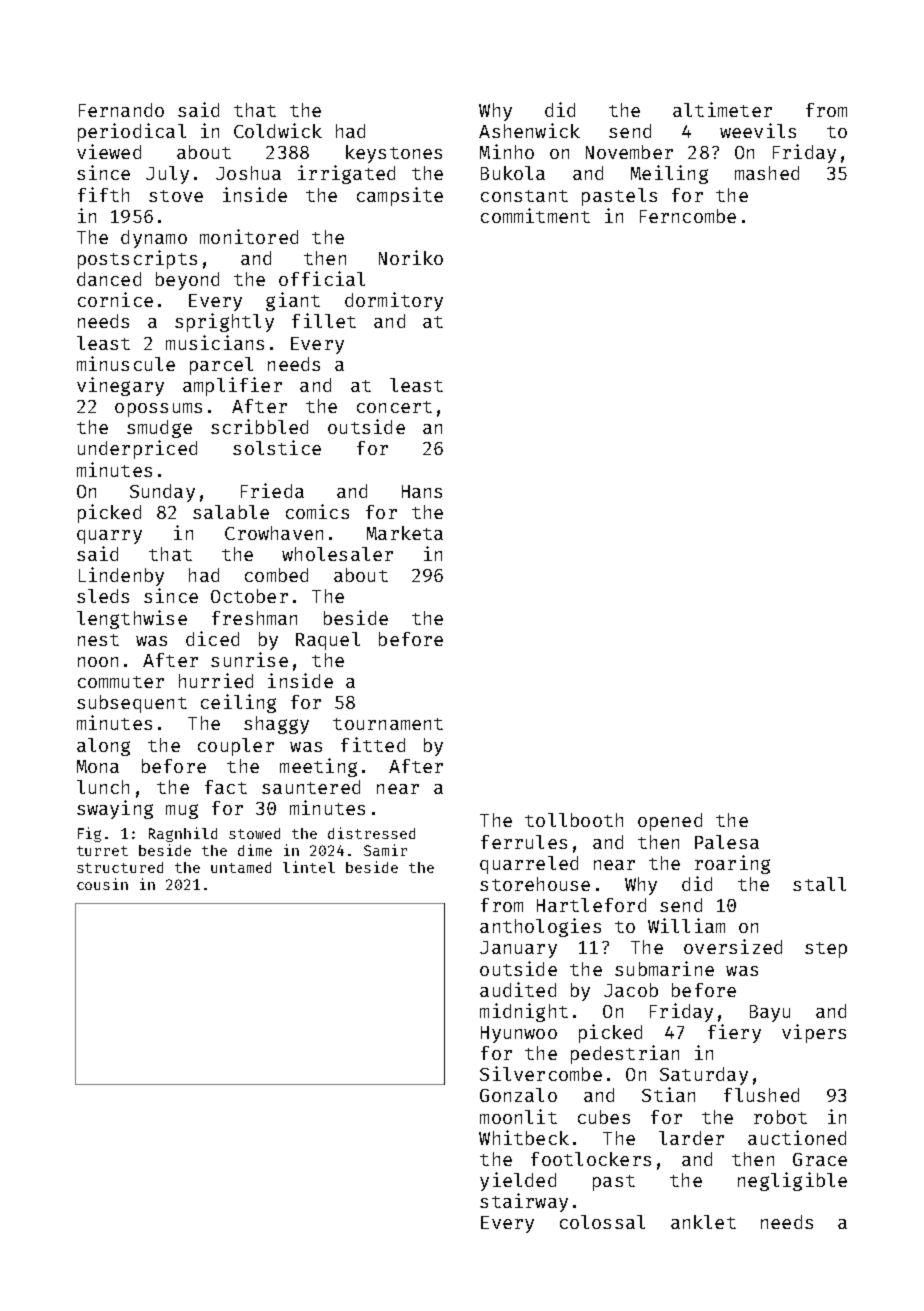 This screenshot has width=924, height=1311. I want to click on stairway, so click(524, 1202).
